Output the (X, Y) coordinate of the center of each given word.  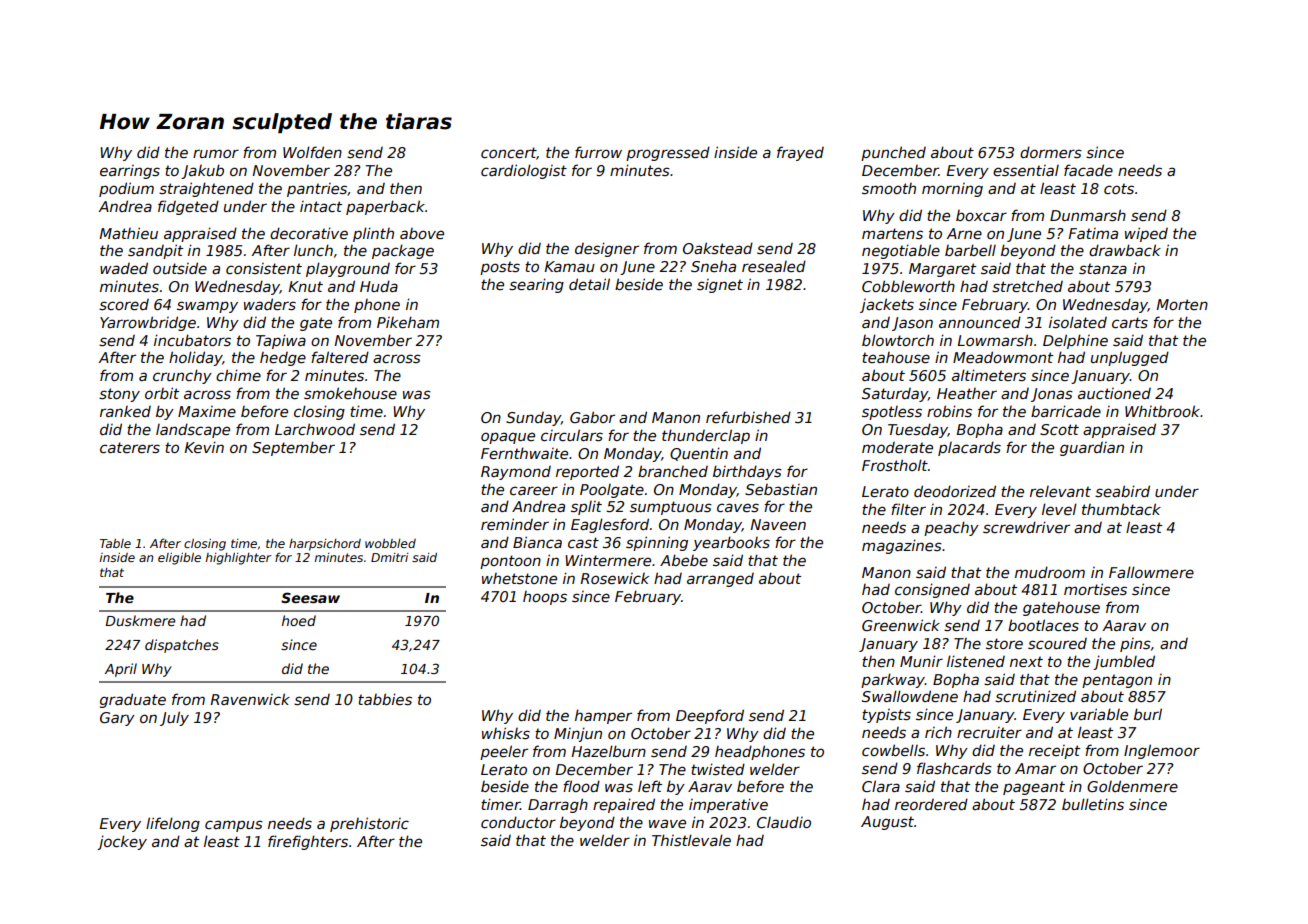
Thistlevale (691, 840)
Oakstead (718, 248)
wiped (1146, 234)
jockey (122, 842)
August (887, 823)
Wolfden (312, 152)
